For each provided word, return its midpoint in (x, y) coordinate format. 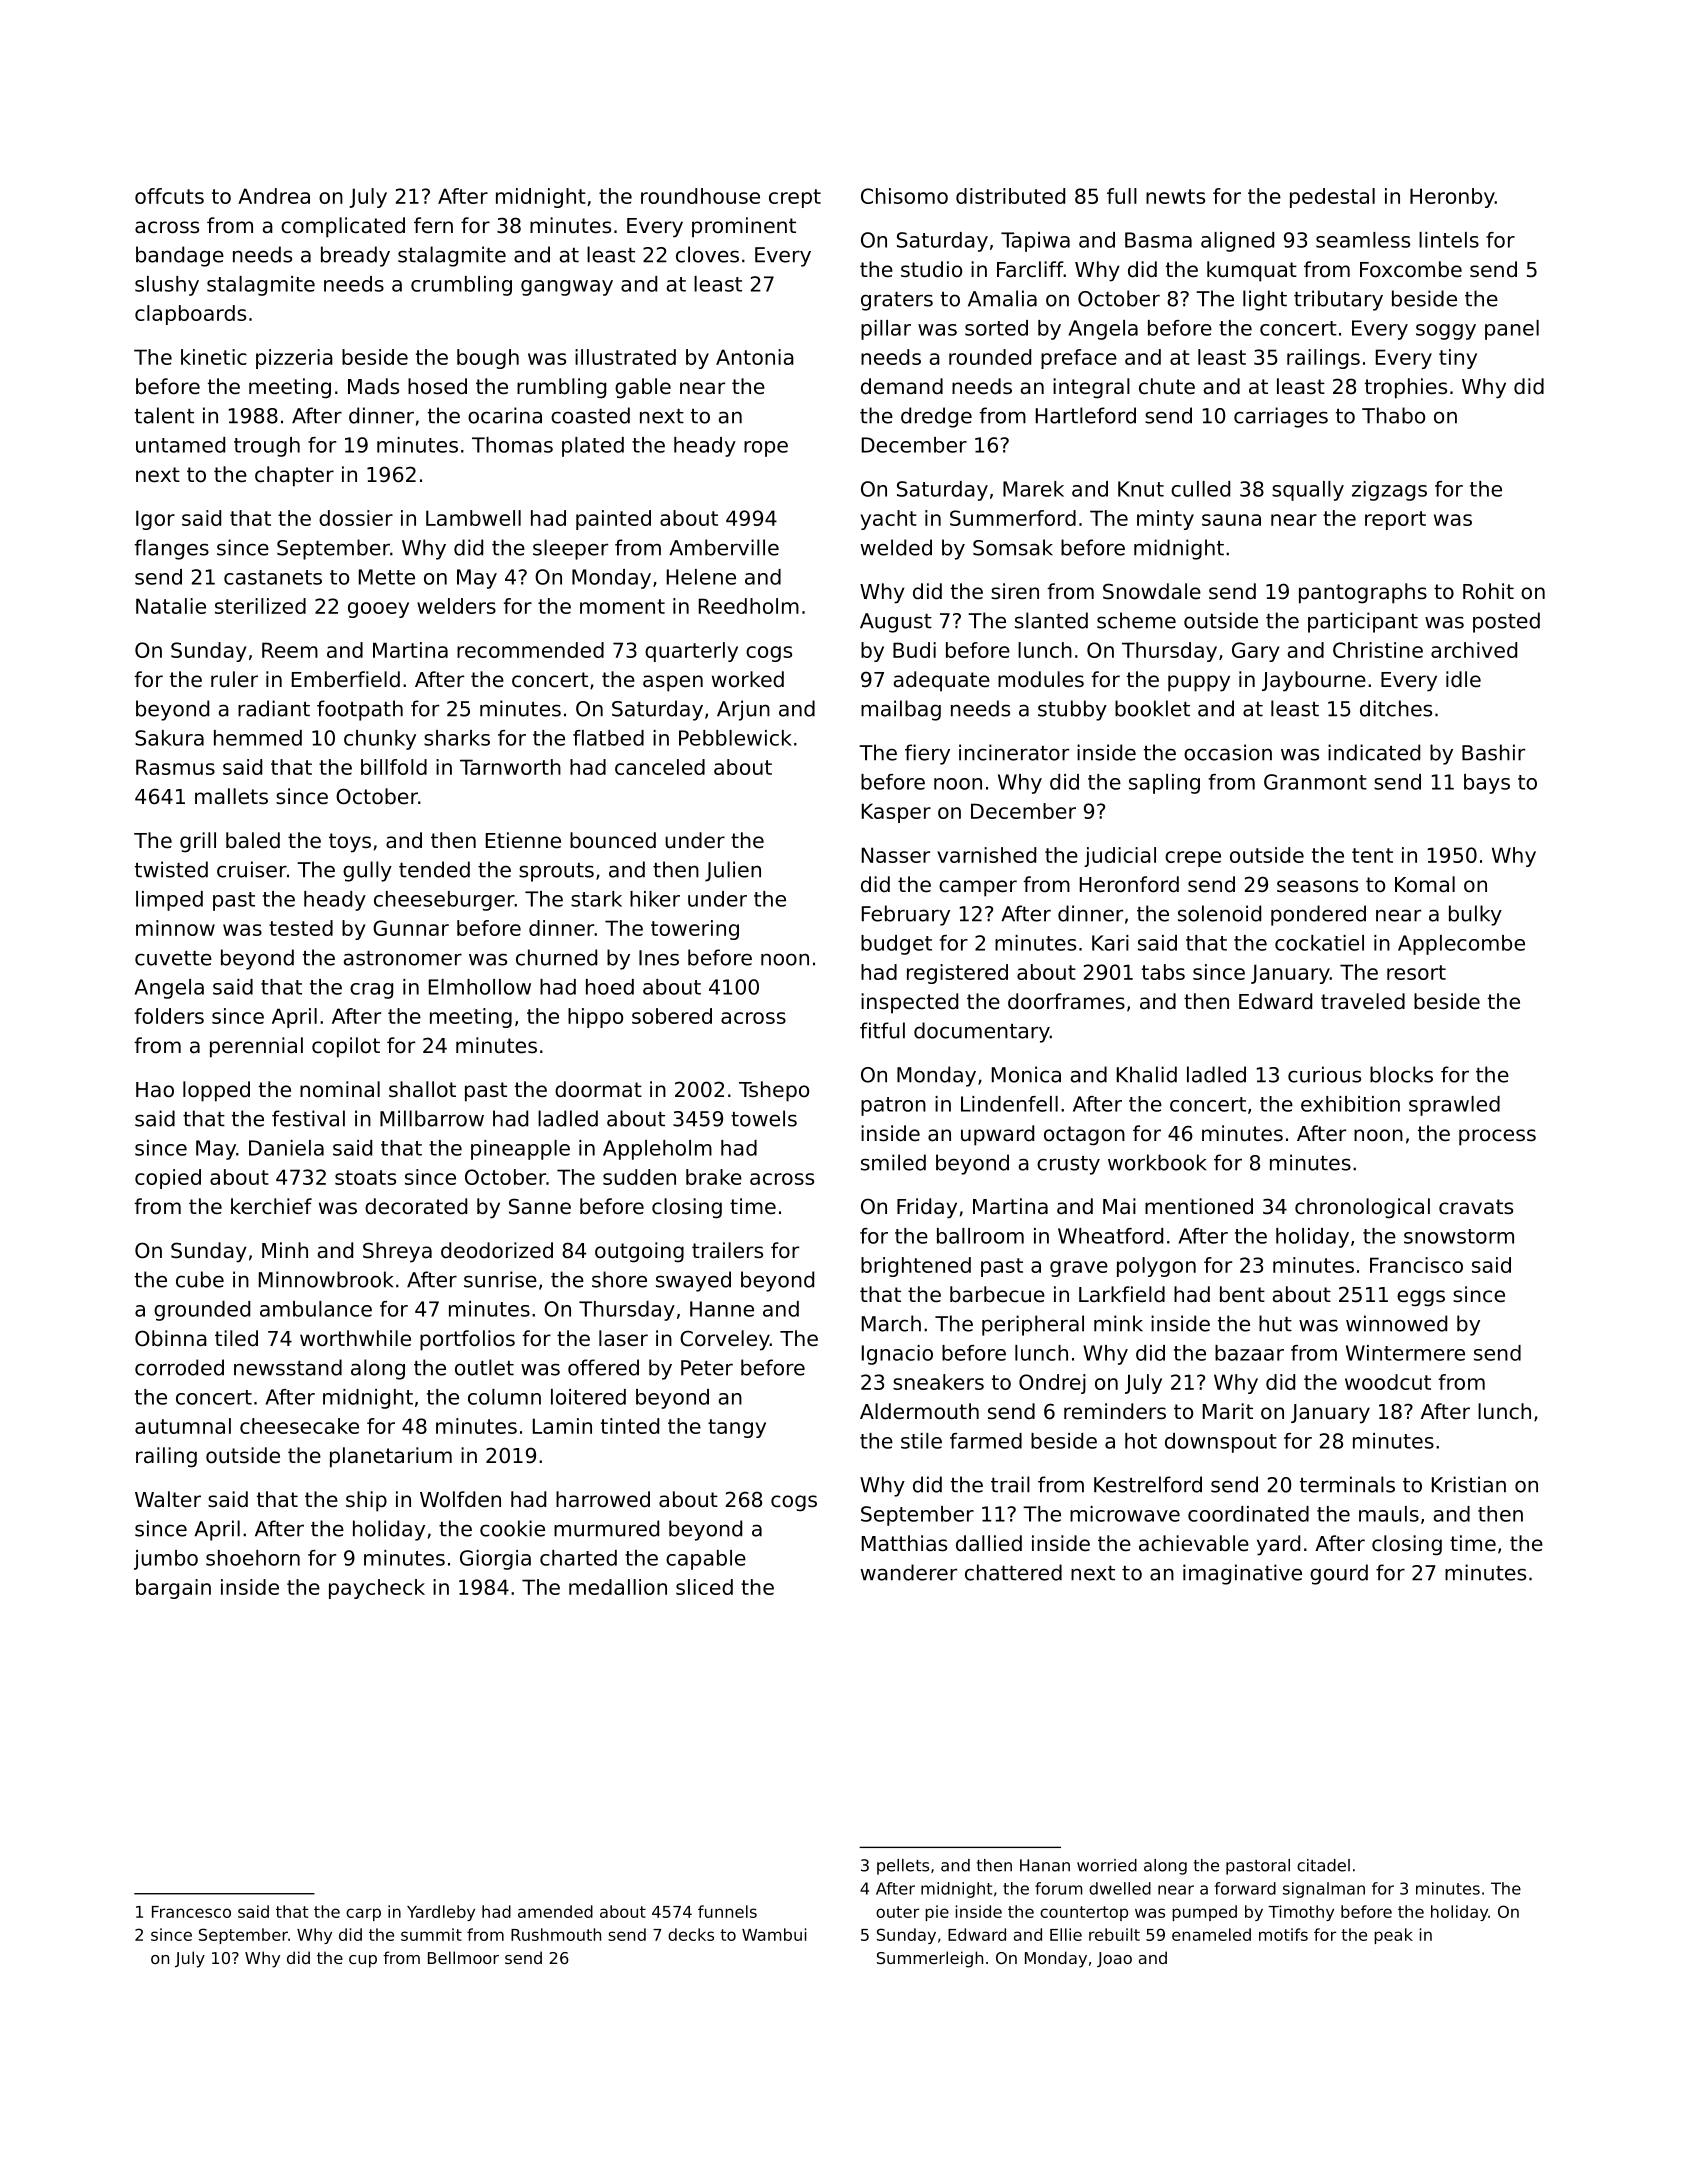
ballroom (980, 1236)
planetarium (391, 1457)
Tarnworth (510, 767)
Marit (1228, 1411)
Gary (1256, 652)
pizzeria (294, 359)
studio (931, 269)
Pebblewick (735, 738)
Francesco (191, 1912)
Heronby (1452, 198)
